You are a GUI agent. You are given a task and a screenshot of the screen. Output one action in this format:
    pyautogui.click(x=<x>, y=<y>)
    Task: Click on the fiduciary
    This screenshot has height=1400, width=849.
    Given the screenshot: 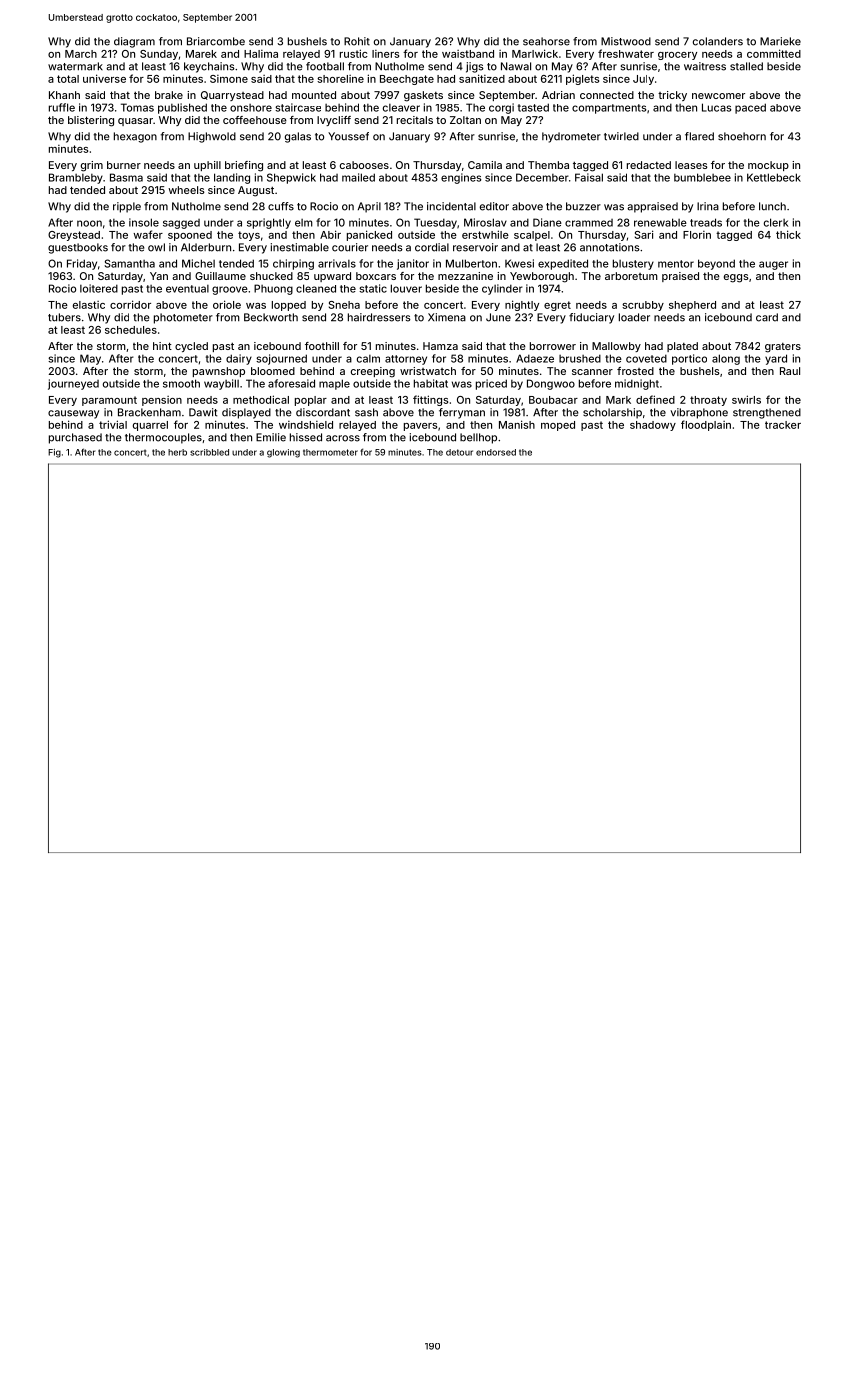 What is the action you would take?
    pyautogui.click(x=591, y=318)
